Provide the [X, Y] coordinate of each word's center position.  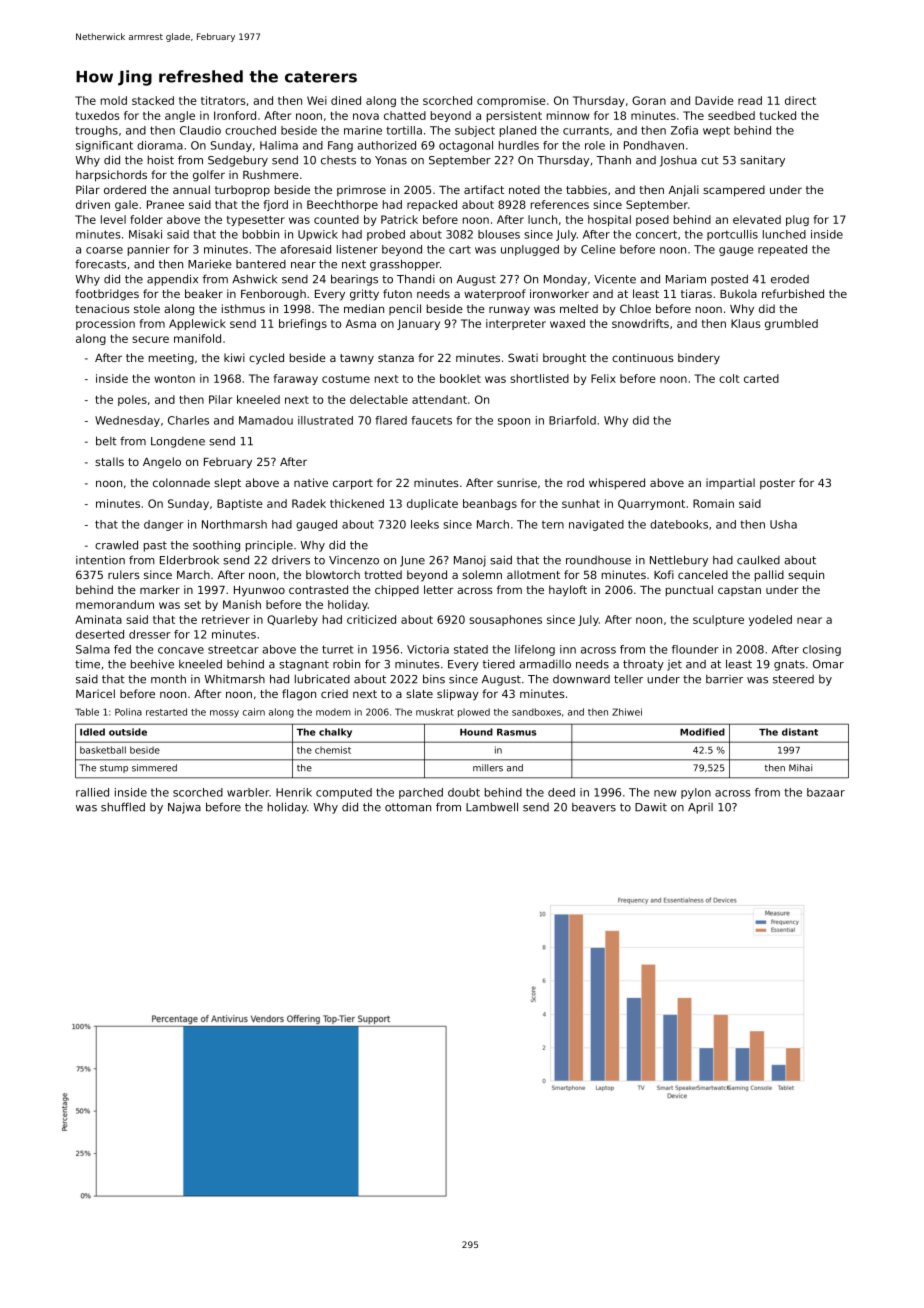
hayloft [568, 591]
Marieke [210, 264]
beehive [152, 664]
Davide [714, 100]
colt [729, 378]
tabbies [586, 189]
